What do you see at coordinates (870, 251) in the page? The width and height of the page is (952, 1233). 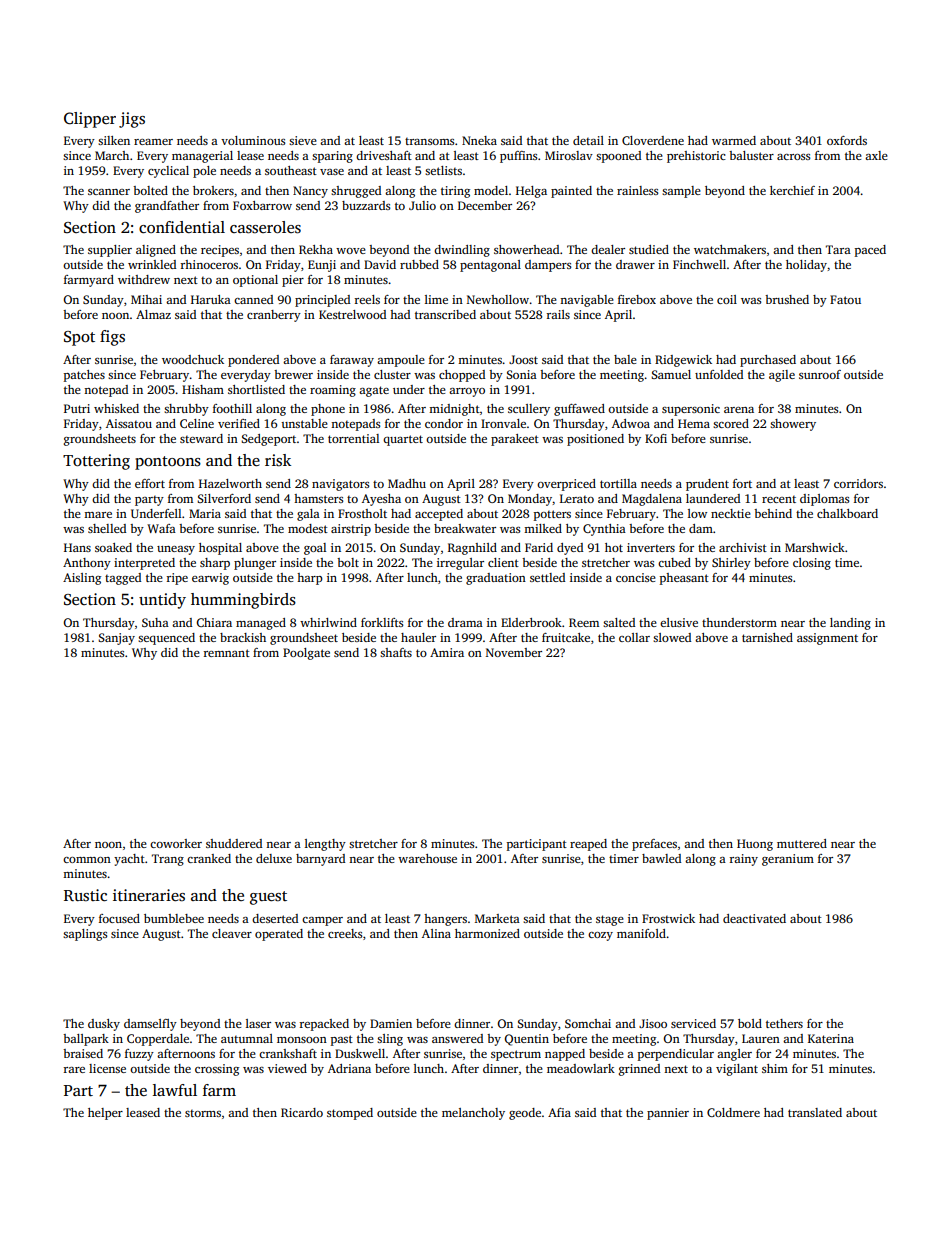 I see `paced` at bounding box center [870, 251].
